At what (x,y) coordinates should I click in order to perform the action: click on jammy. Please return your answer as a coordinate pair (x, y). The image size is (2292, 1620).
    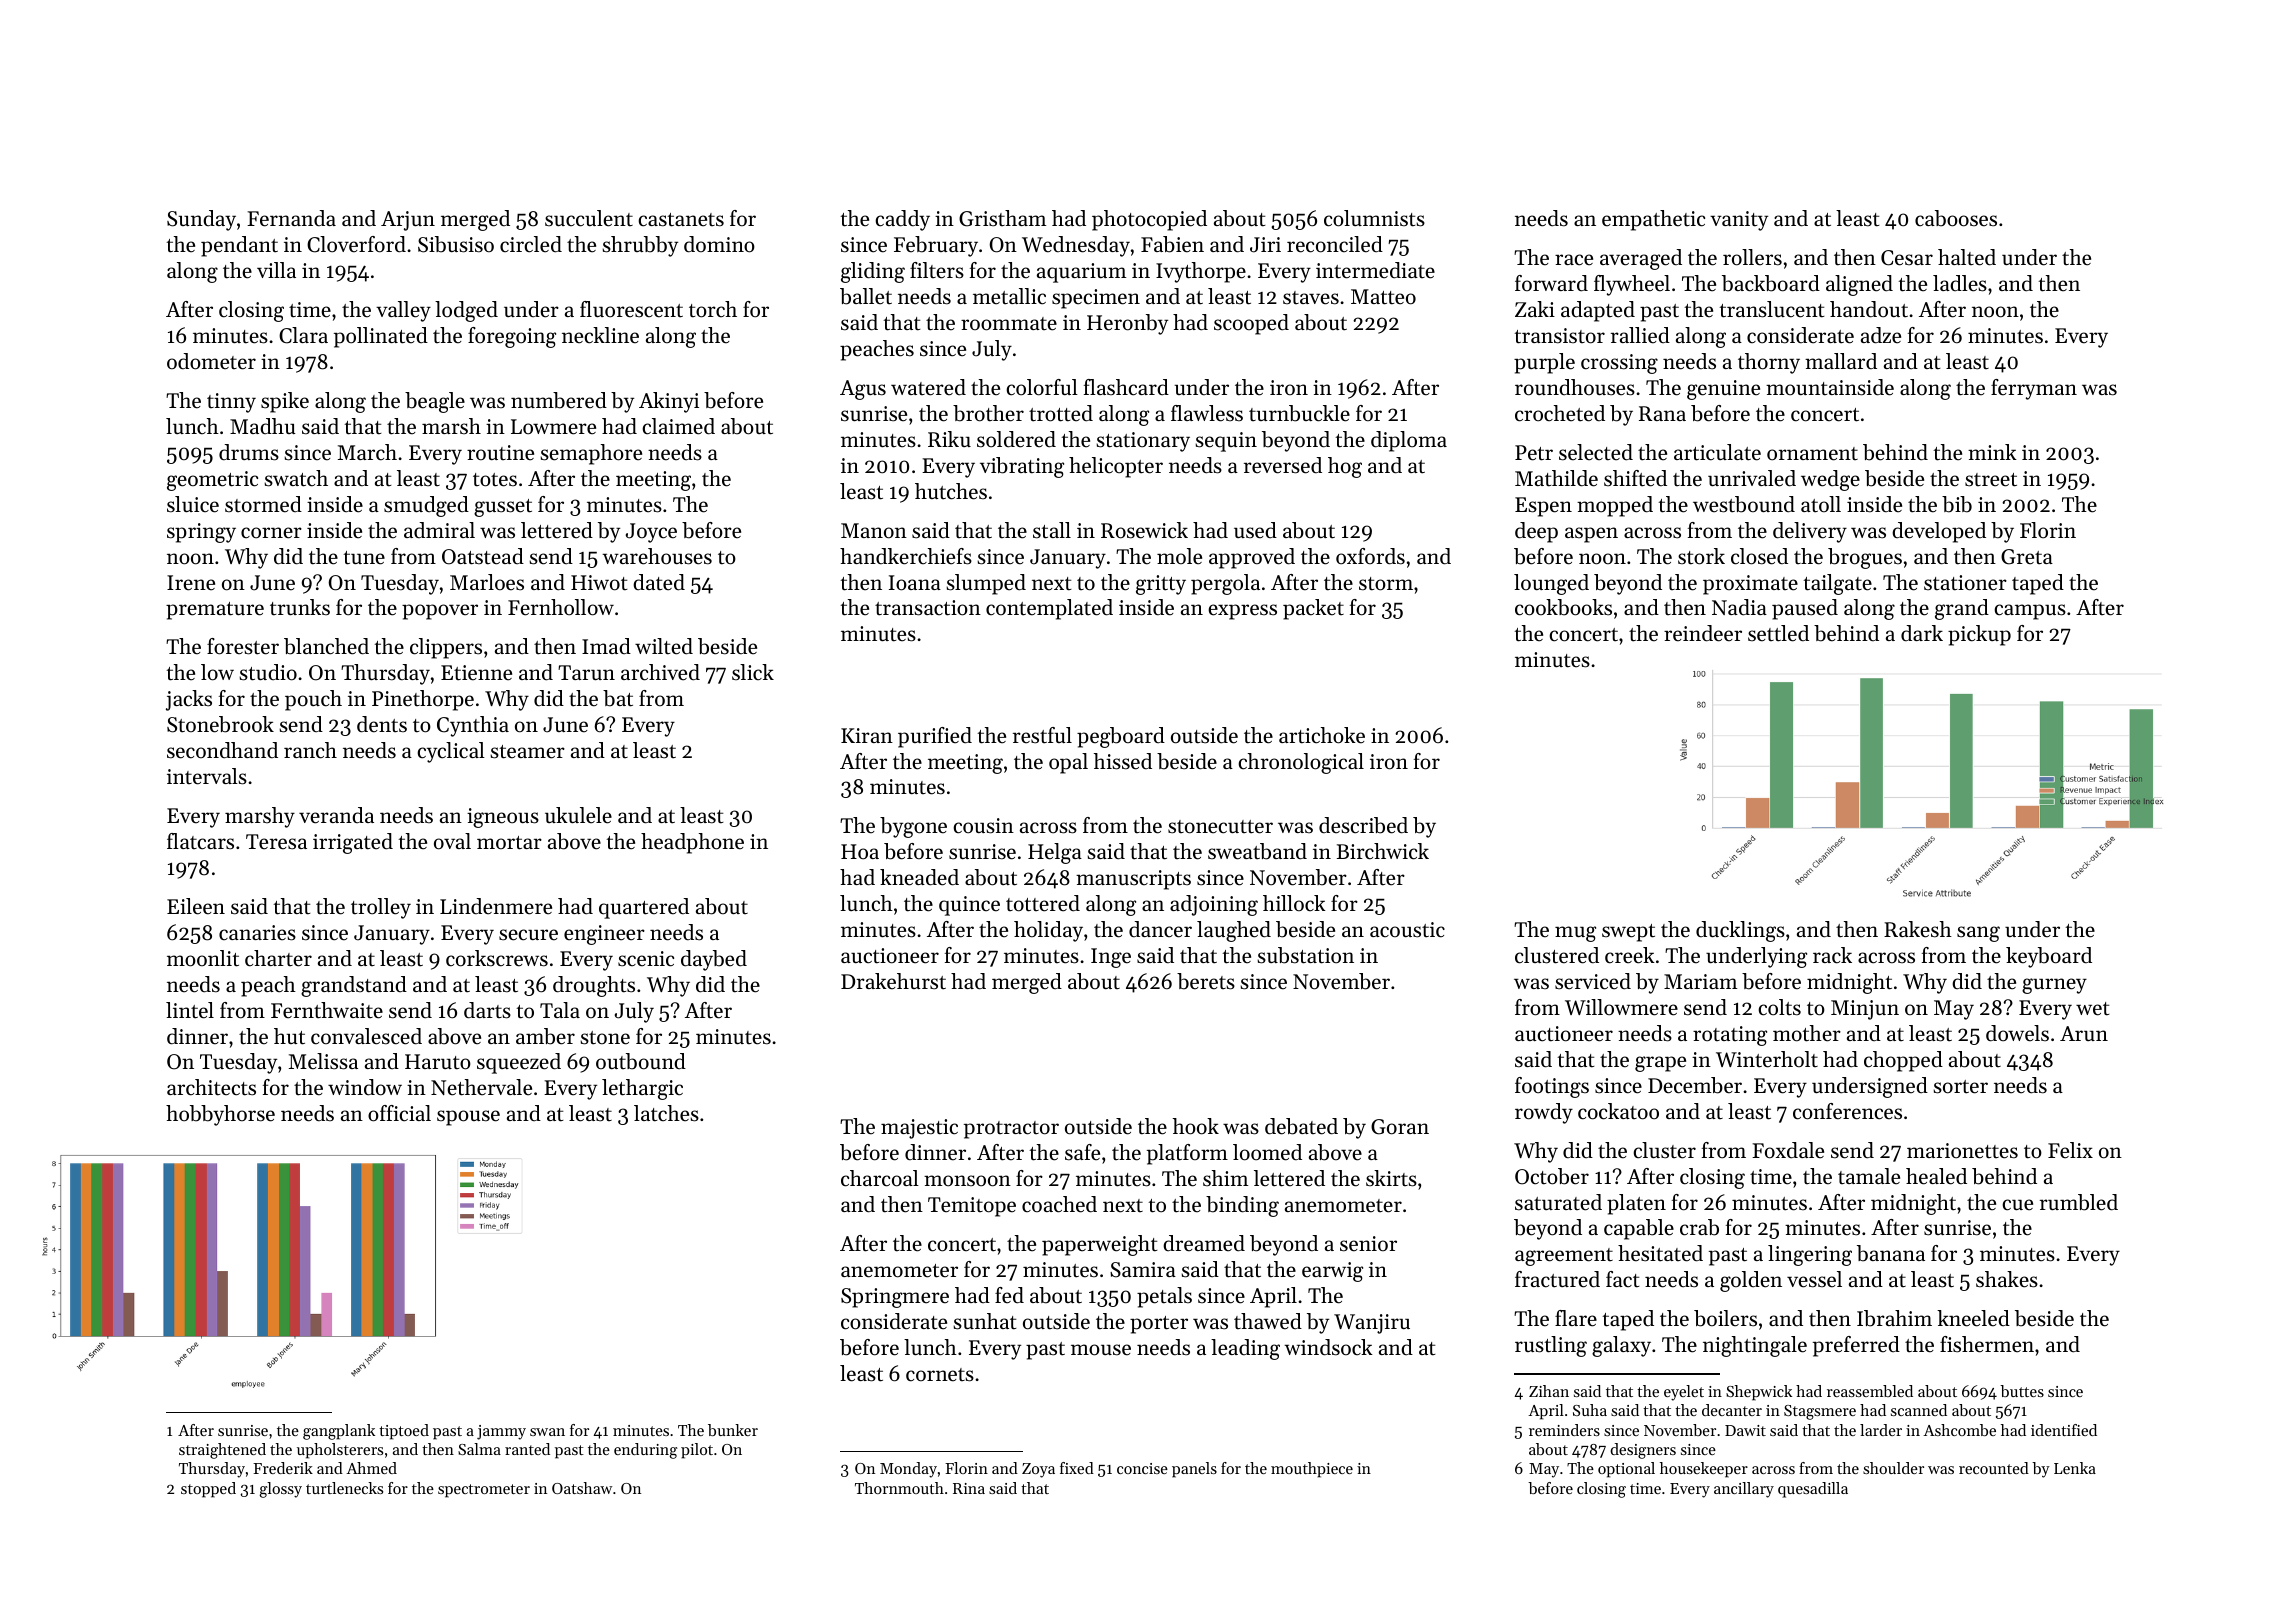
    Looking at the image, I should click on (501, 1432).
